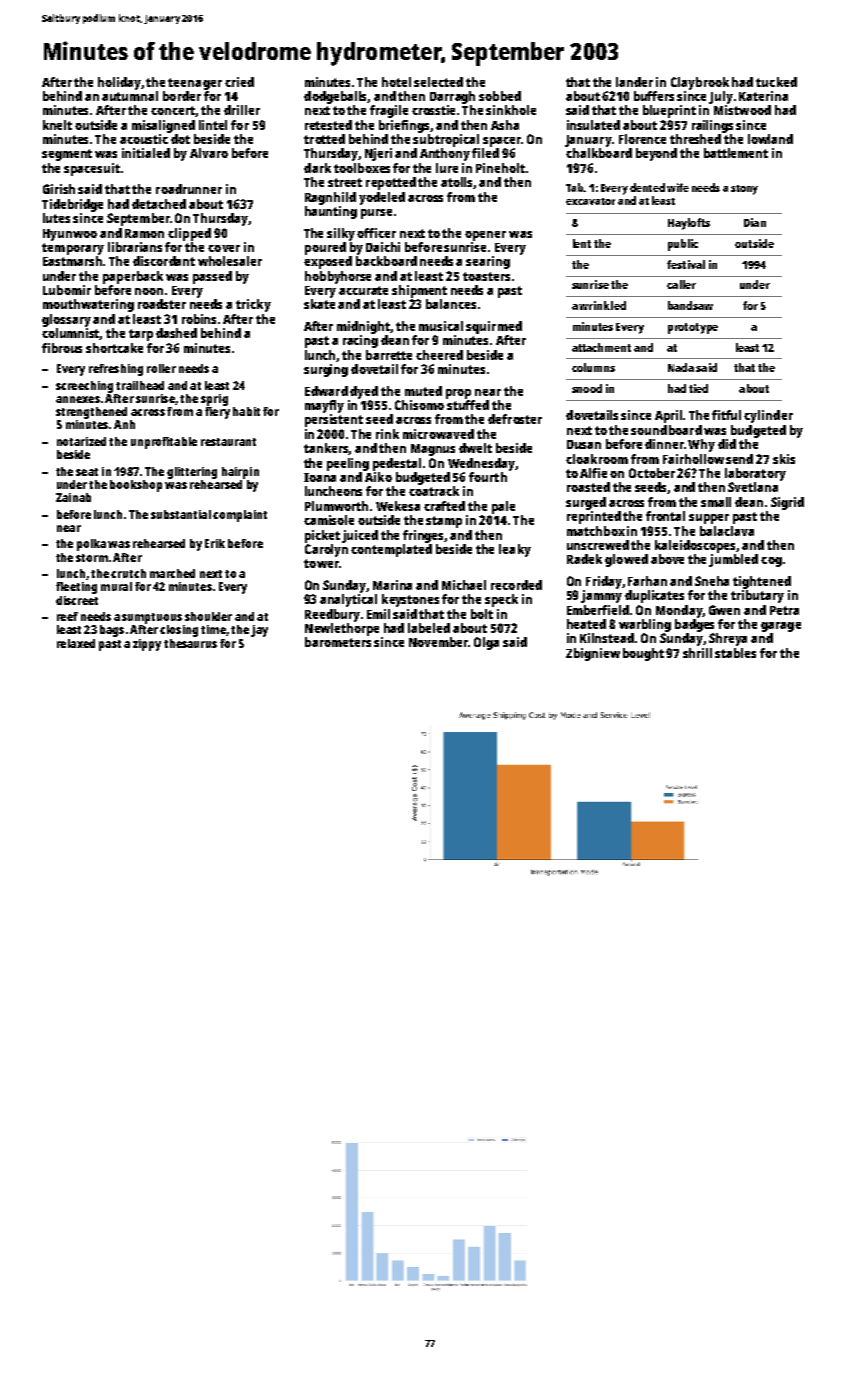 This image has width=849, height=1400. What do you see at coordinates (712, 126) in the image?
I see `railings` at bounding box center [712, 126].
